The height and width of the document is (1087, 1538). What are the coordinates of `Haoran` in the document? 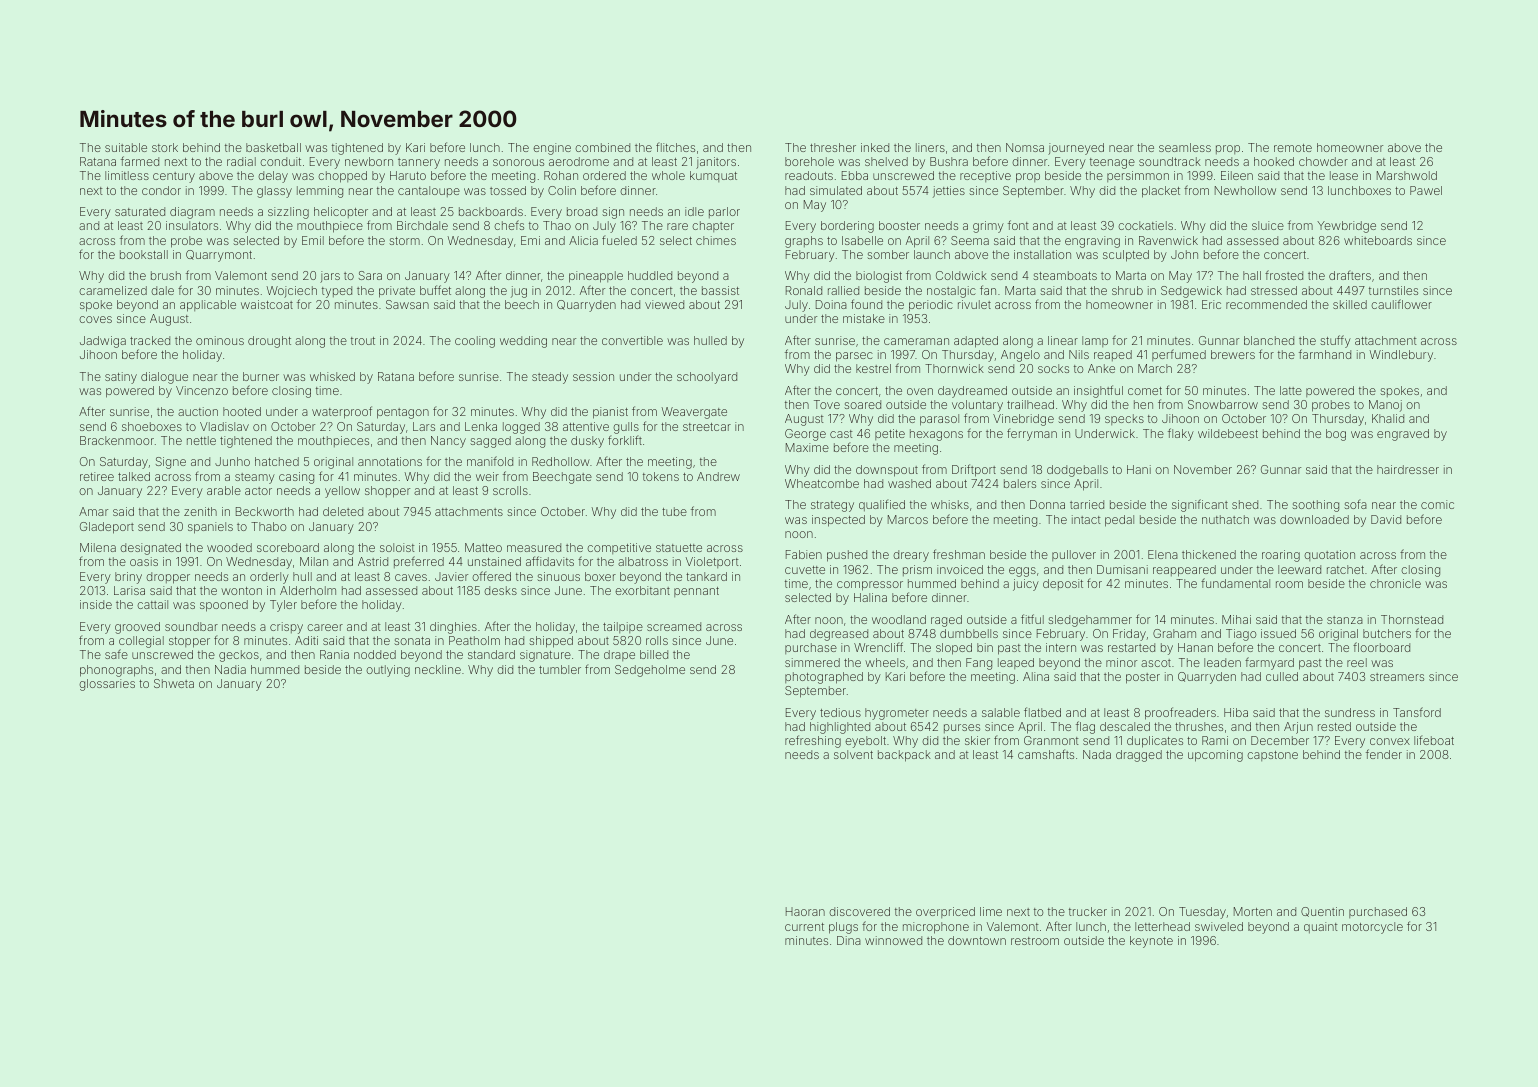 It's located at (805, 911).
